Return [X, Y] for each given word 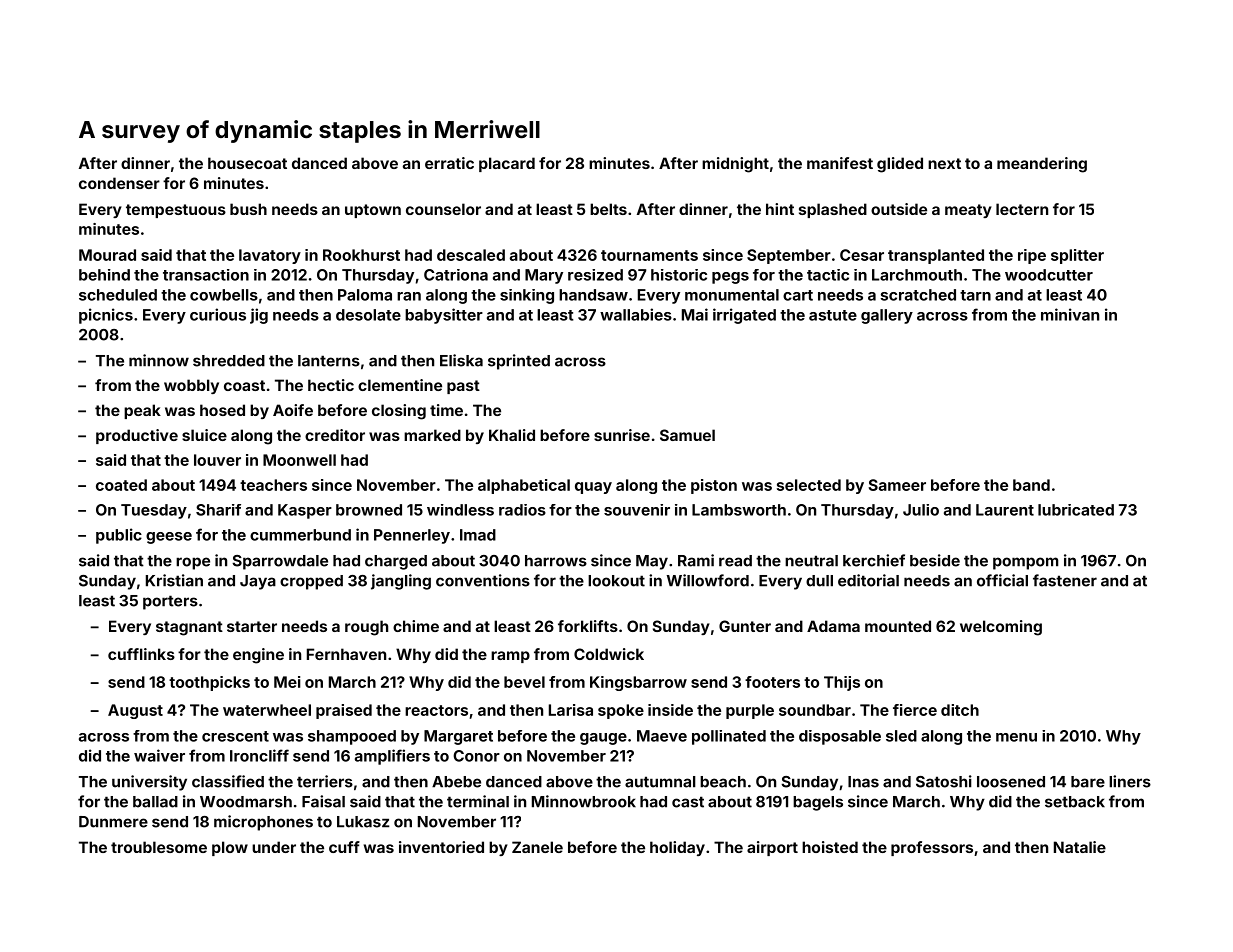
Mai [695, 314]
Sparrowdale [280, 562]
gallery [887, 316]
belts [608, 209]
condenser [119, 183]
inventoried [441, 847]
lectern [1022, 209]
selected [809, 485]
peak [142, 411]
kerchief [874, 560]
